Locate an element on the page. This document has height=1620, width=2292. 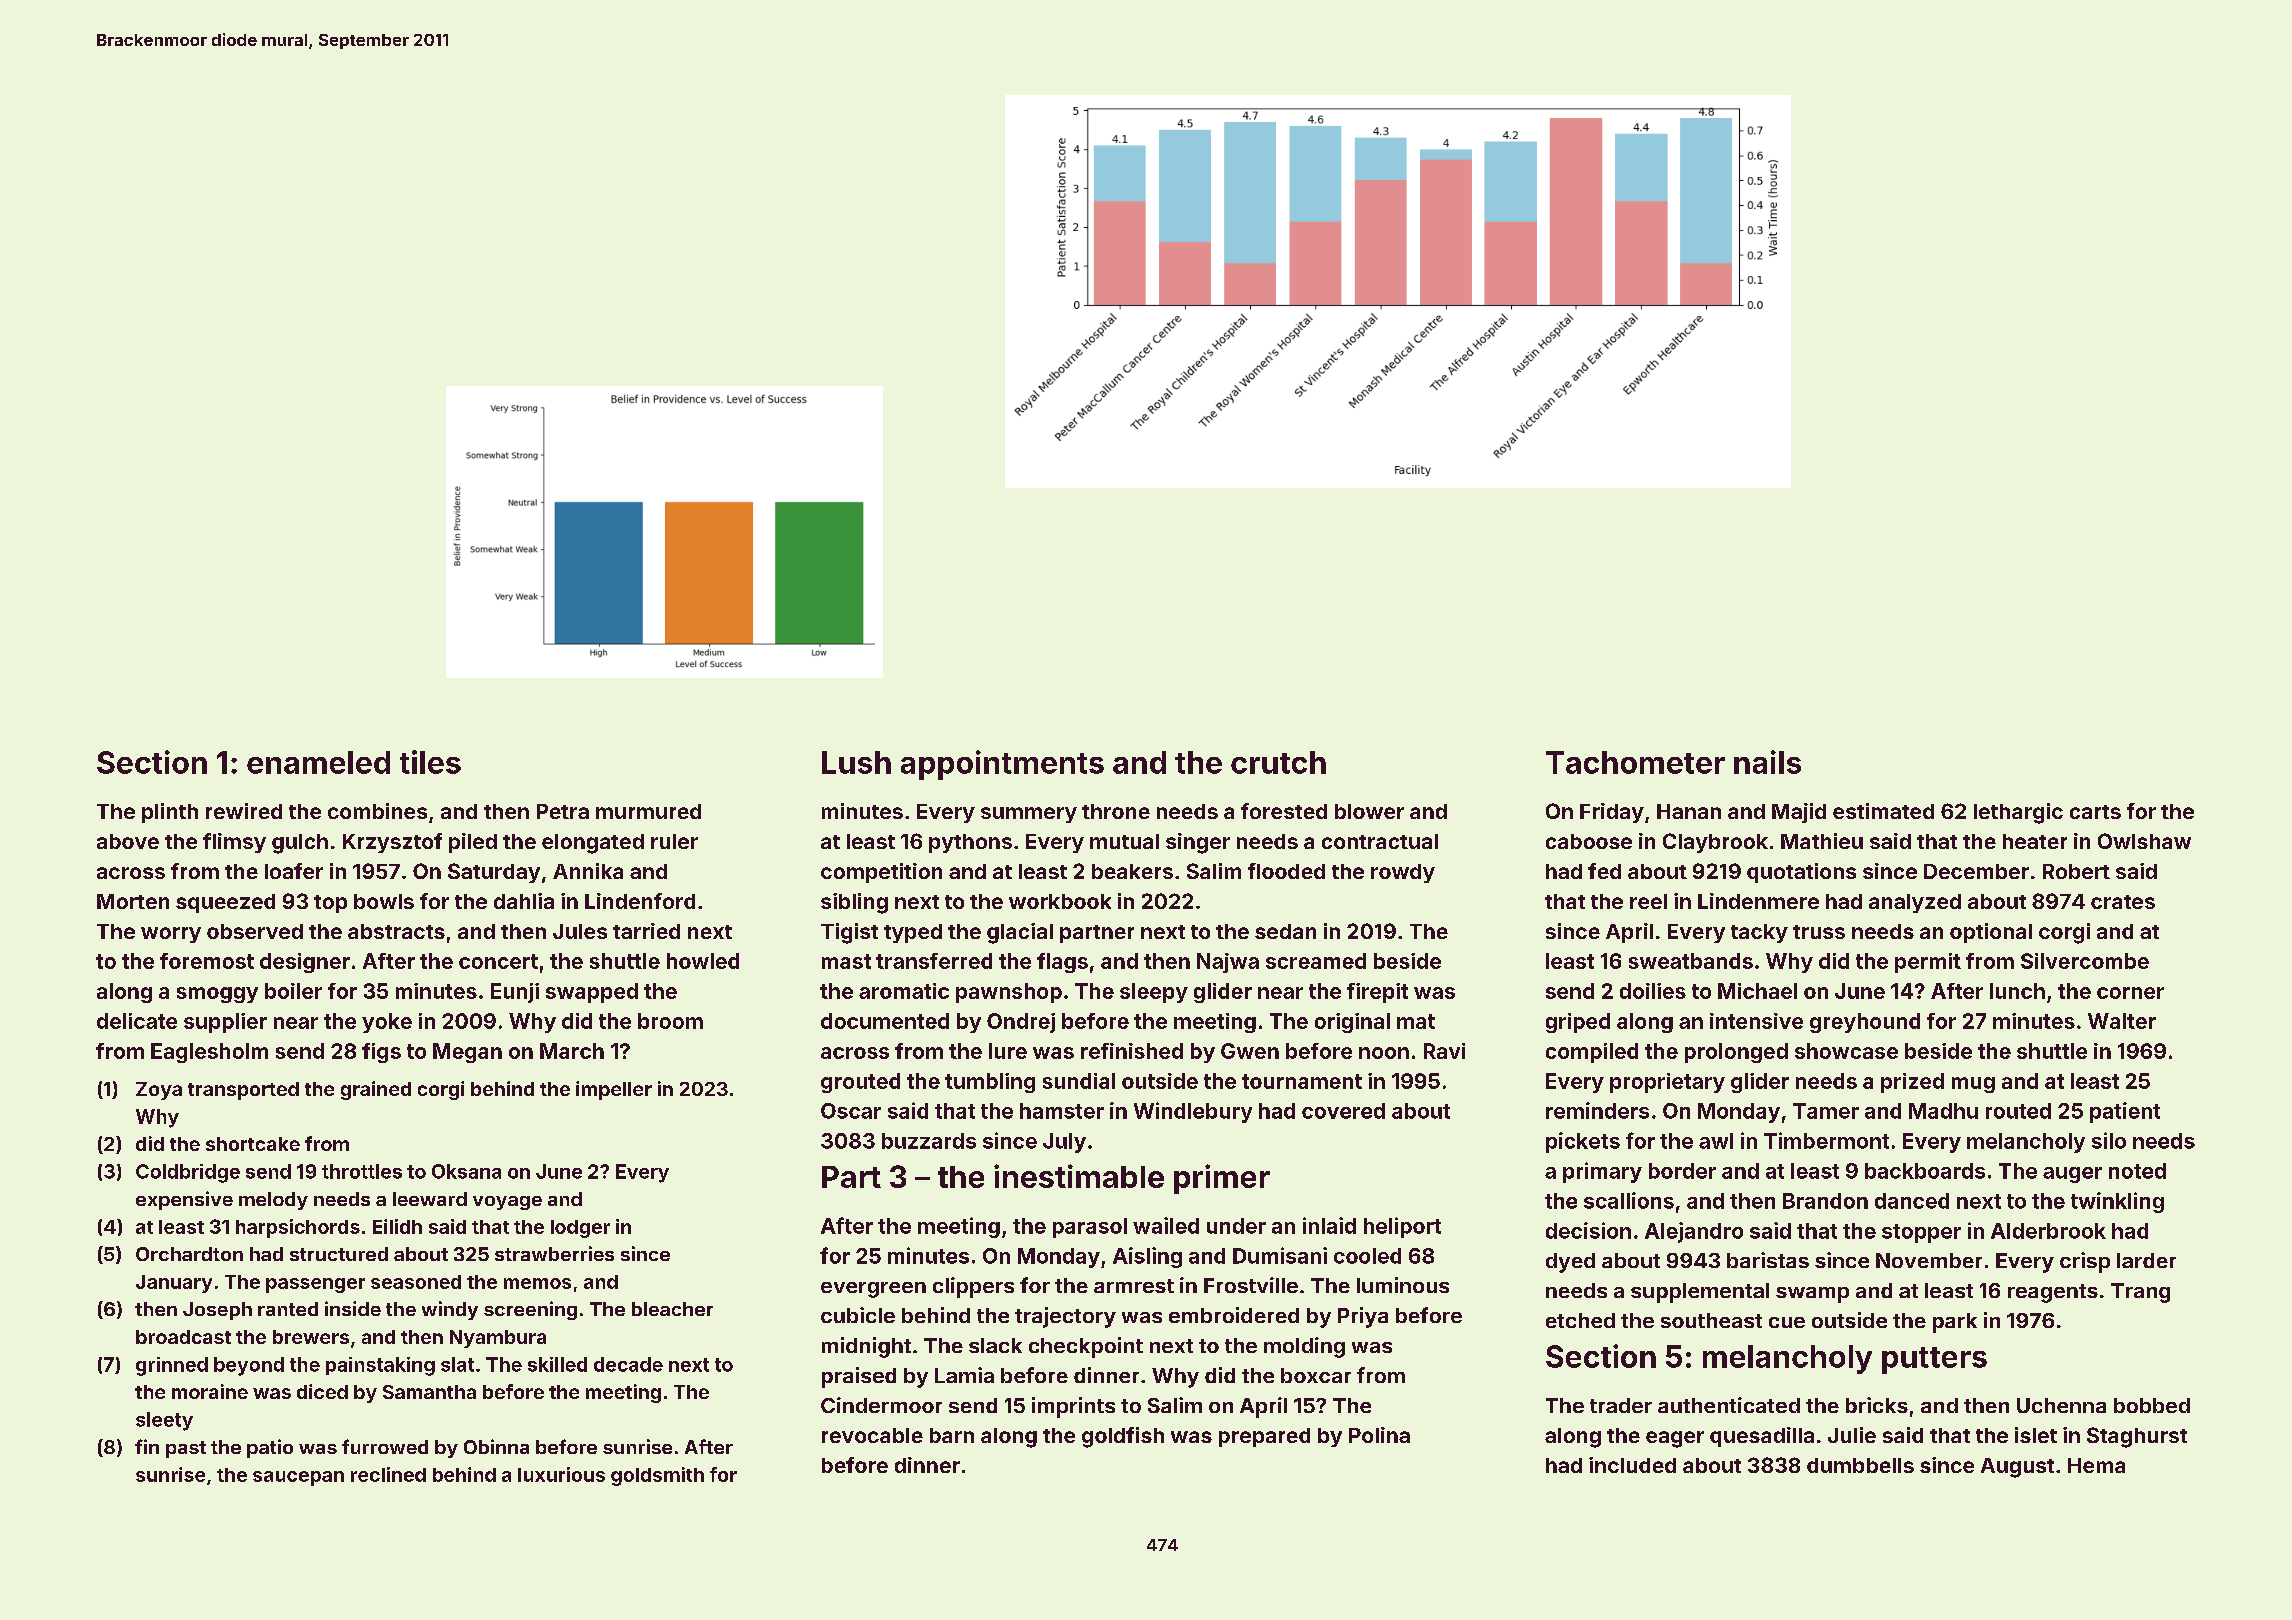
checkpoint is located at coordinates (1086, 1347).
